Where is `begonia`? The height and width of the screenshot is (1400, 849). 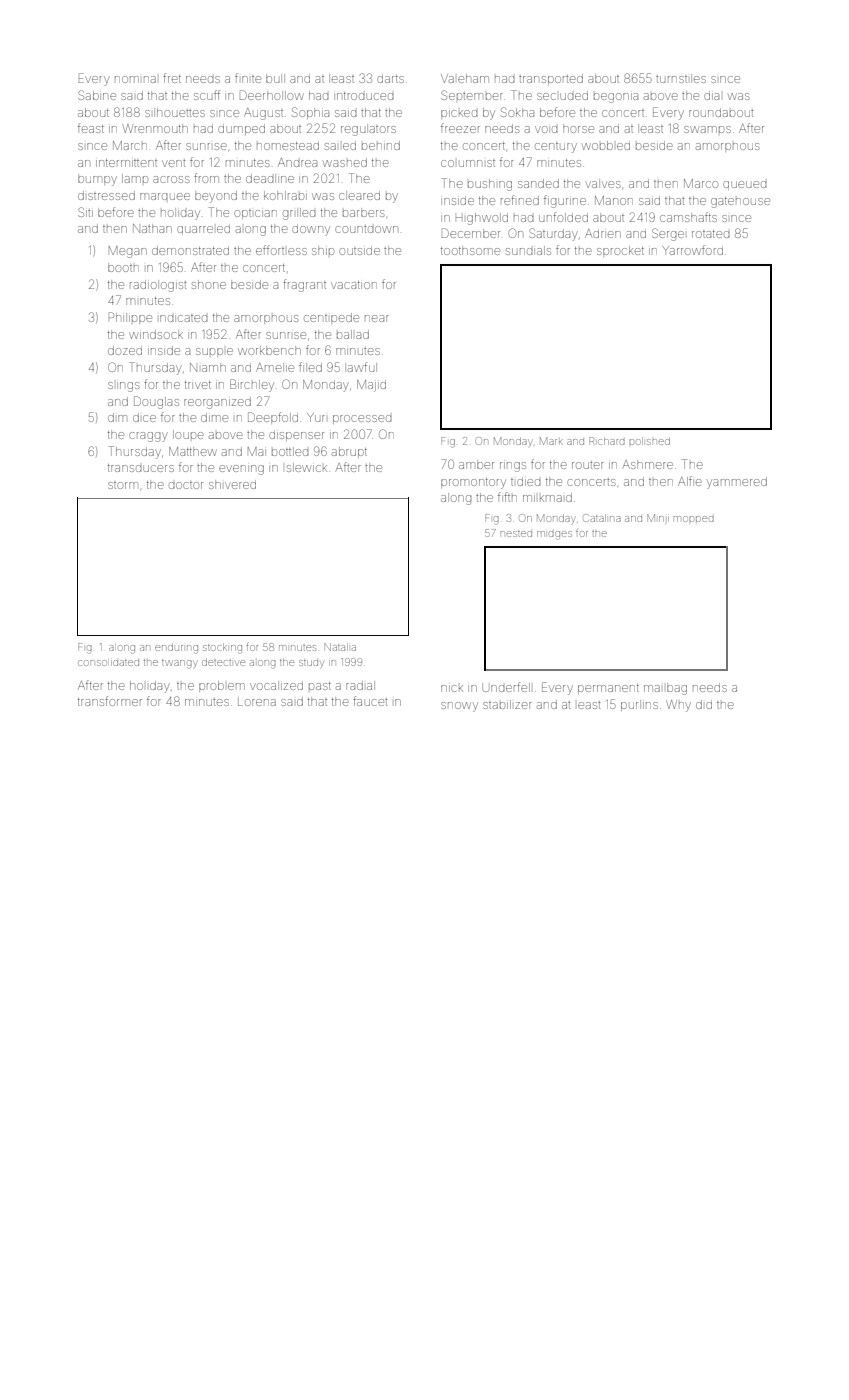
begonia is located at coordinates (616, 98).
